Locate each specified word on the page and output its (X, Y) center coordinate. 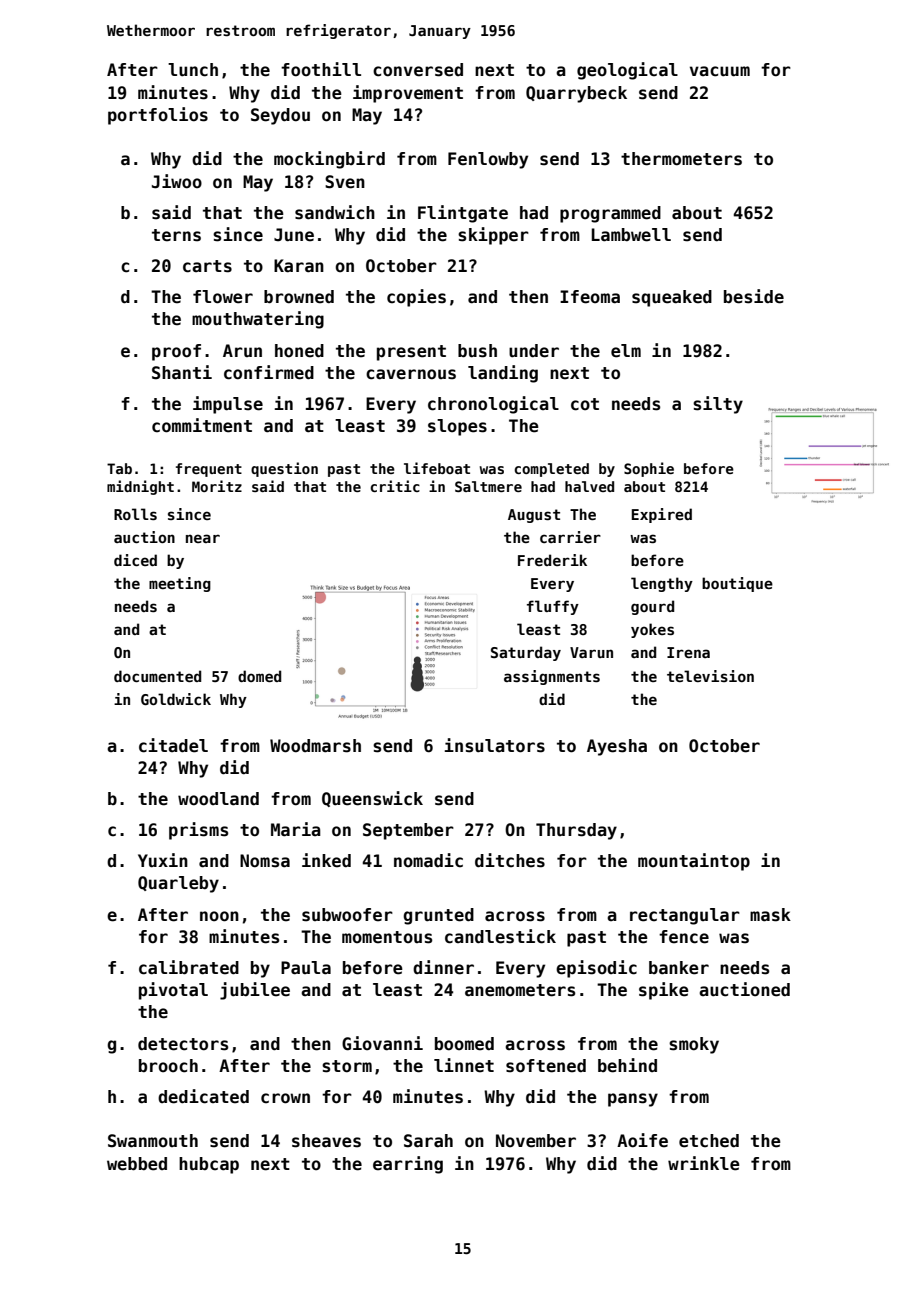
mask (770, 915)
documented (157, 676)
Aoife (642, 1140)
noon (219, 916)
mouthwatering (258, 320)
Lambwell (631, 235)
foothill (321, 69)
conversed (418, 70)
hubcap (209, 1165)
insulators (495, 745)
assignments (552, 677)
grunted (438, 916)
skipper (493, 236)
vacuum (720, 71)
